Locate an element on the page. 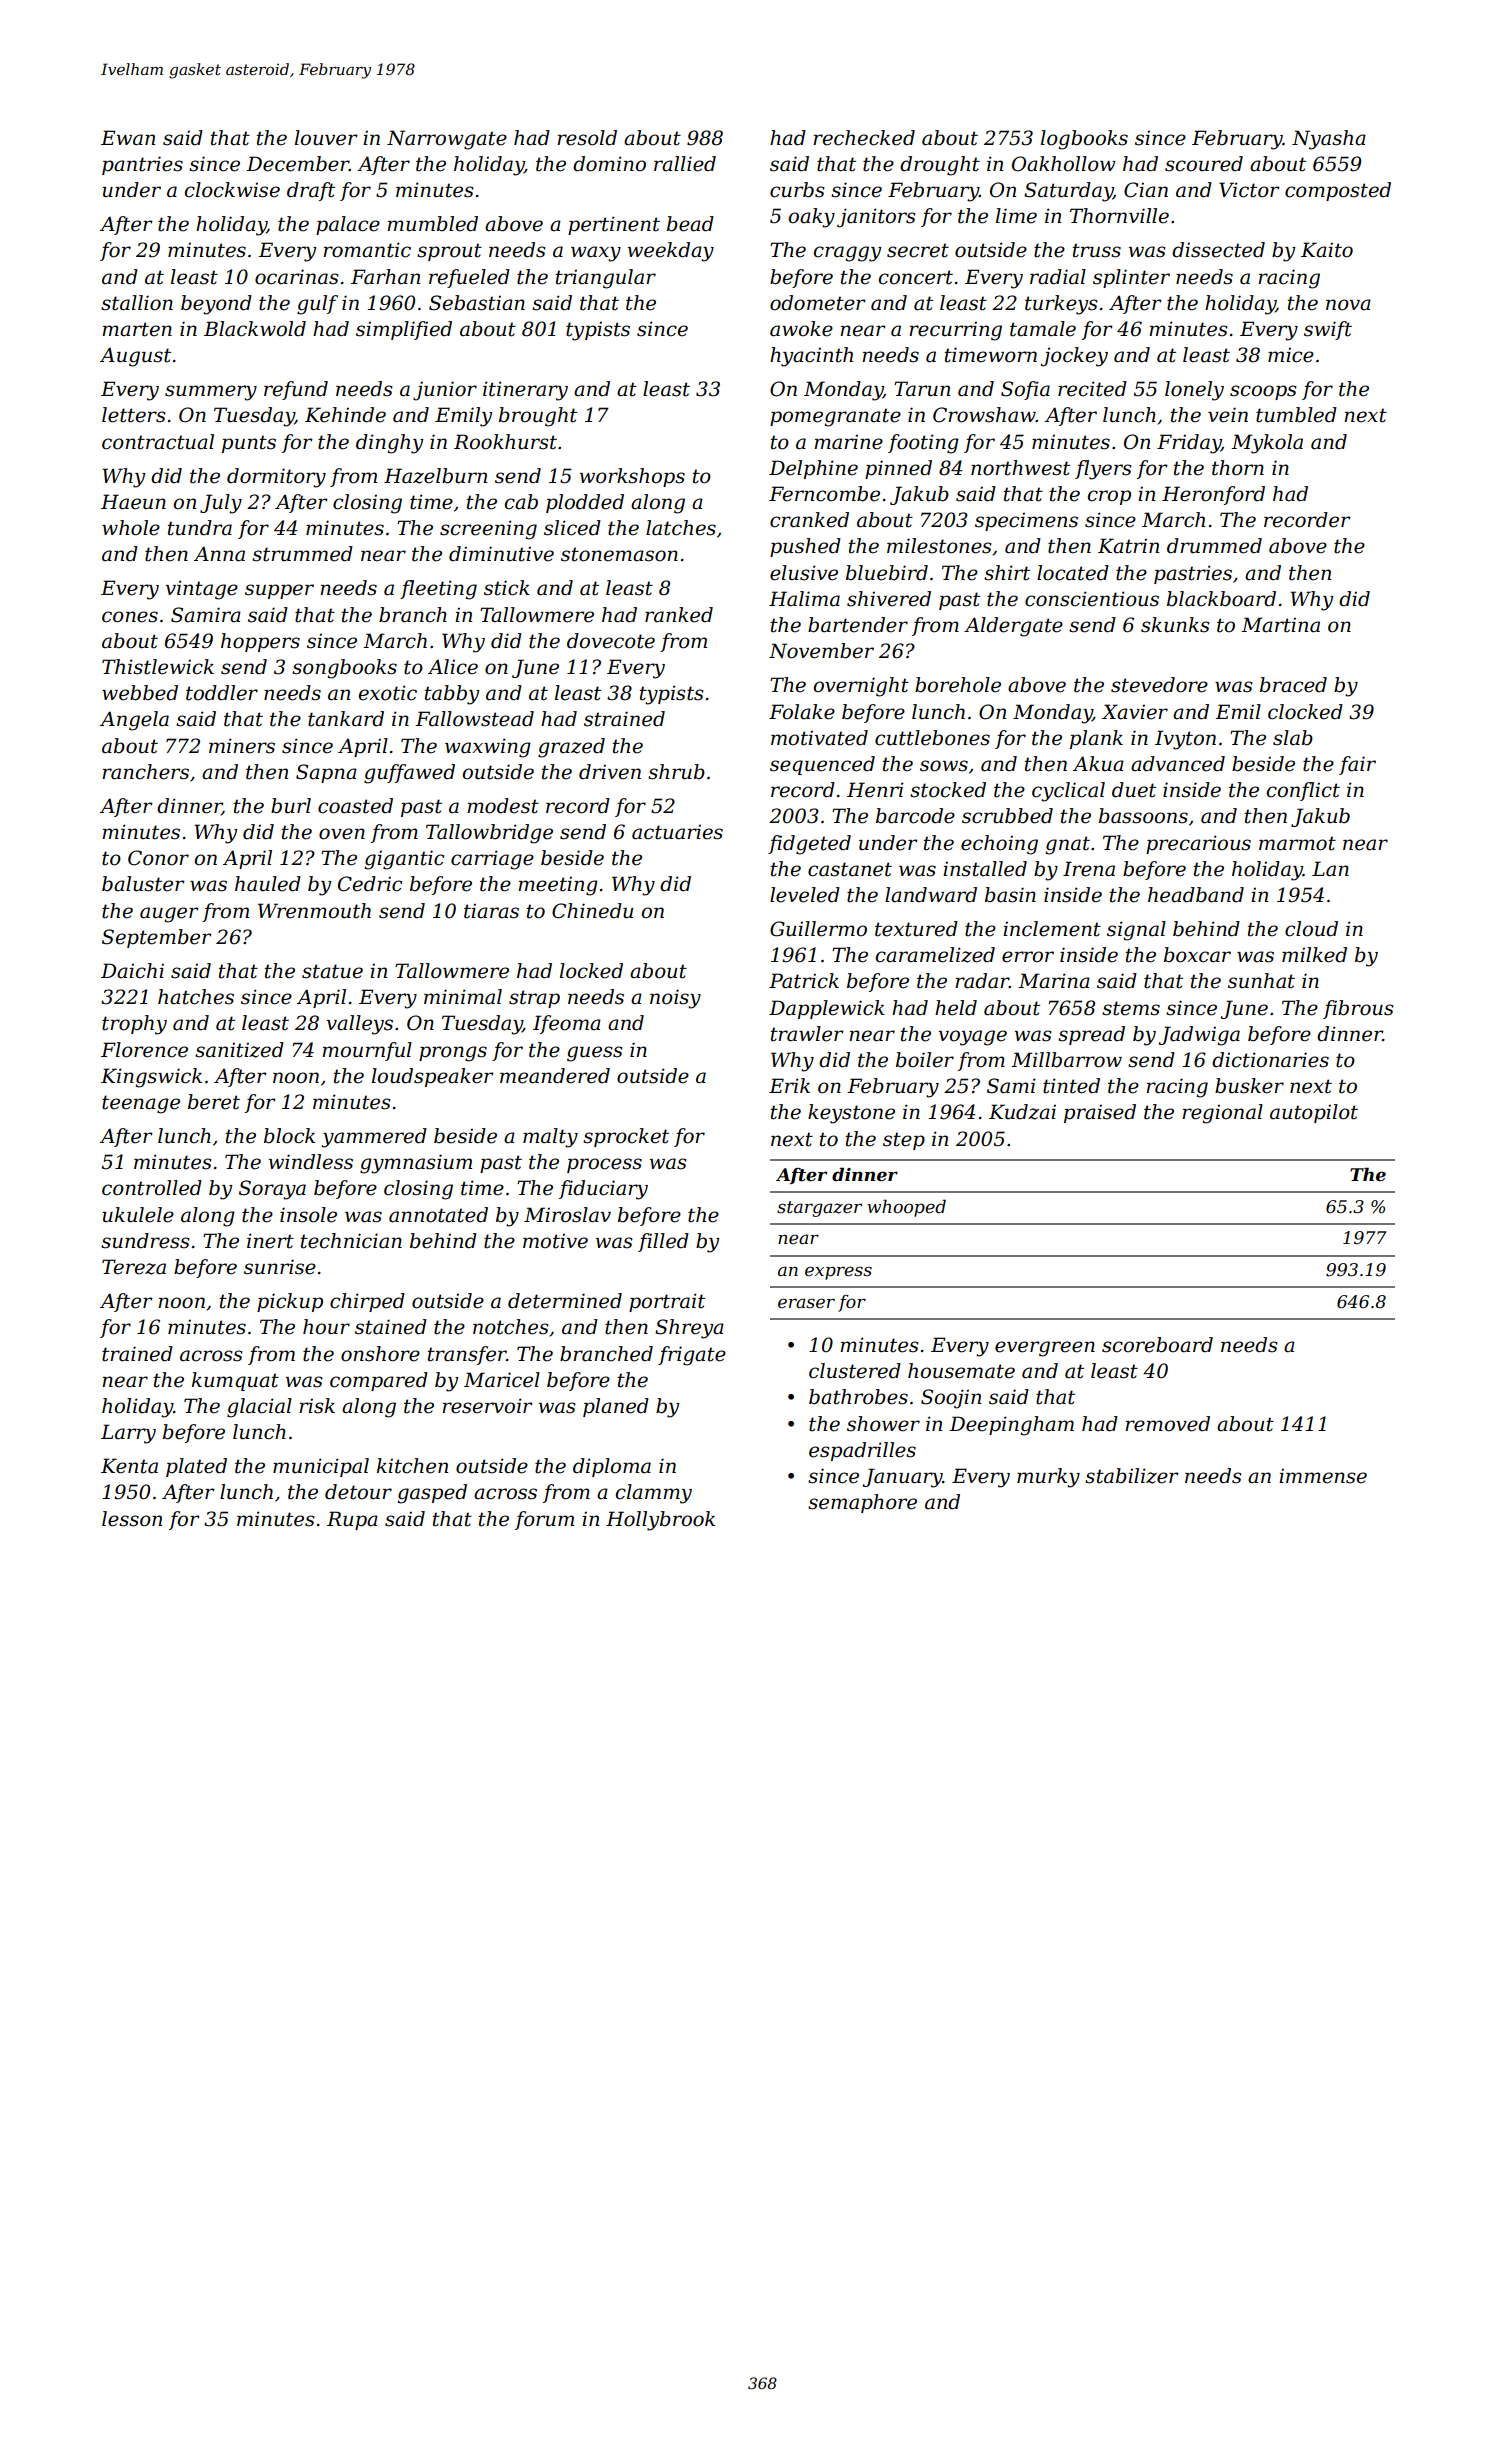 This image has width=1496, height=2464. Haeun is located at coordinates (133, 502).
